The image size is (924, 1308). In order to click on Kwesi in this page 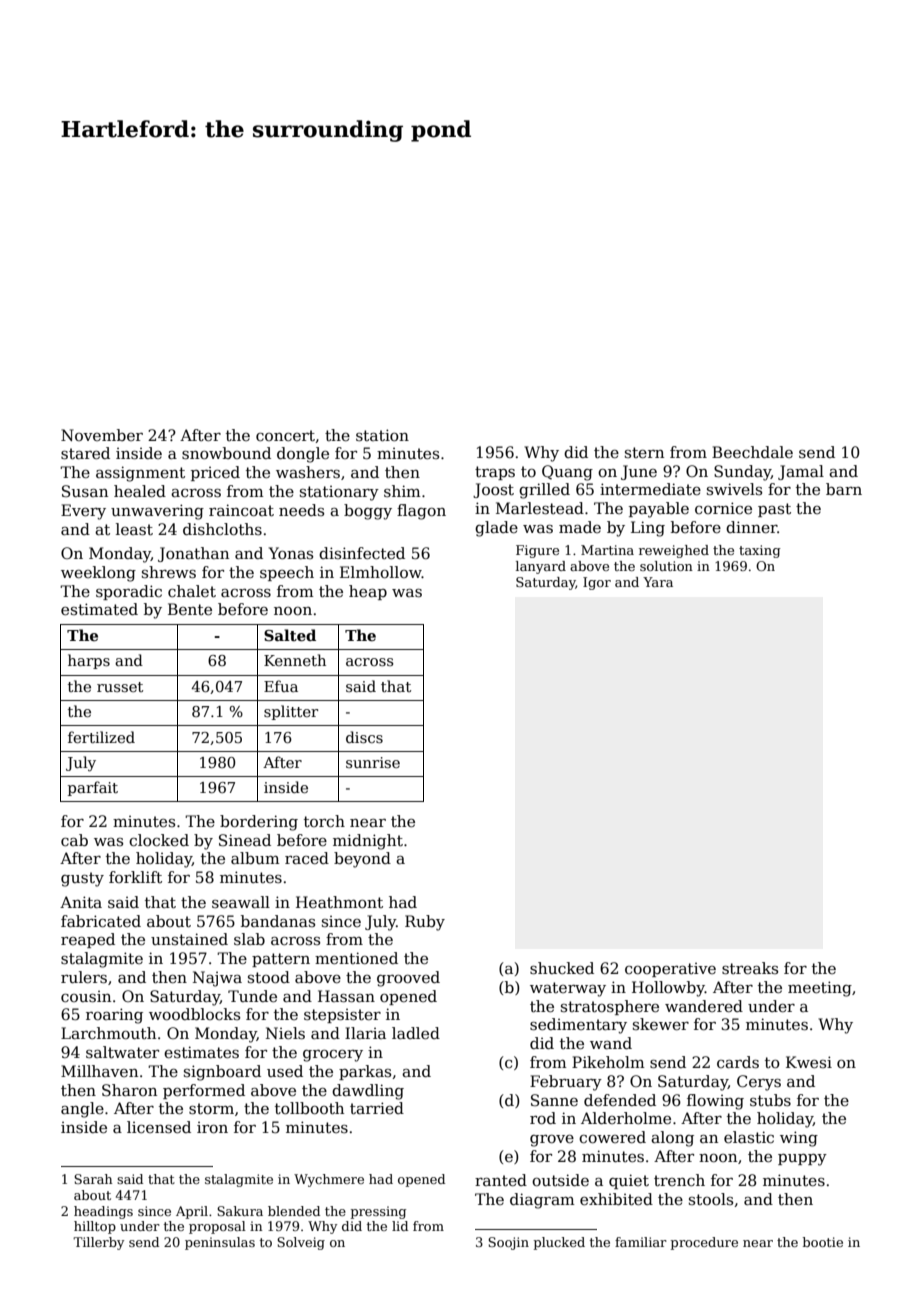, I will do `click(809, 1062)`.
